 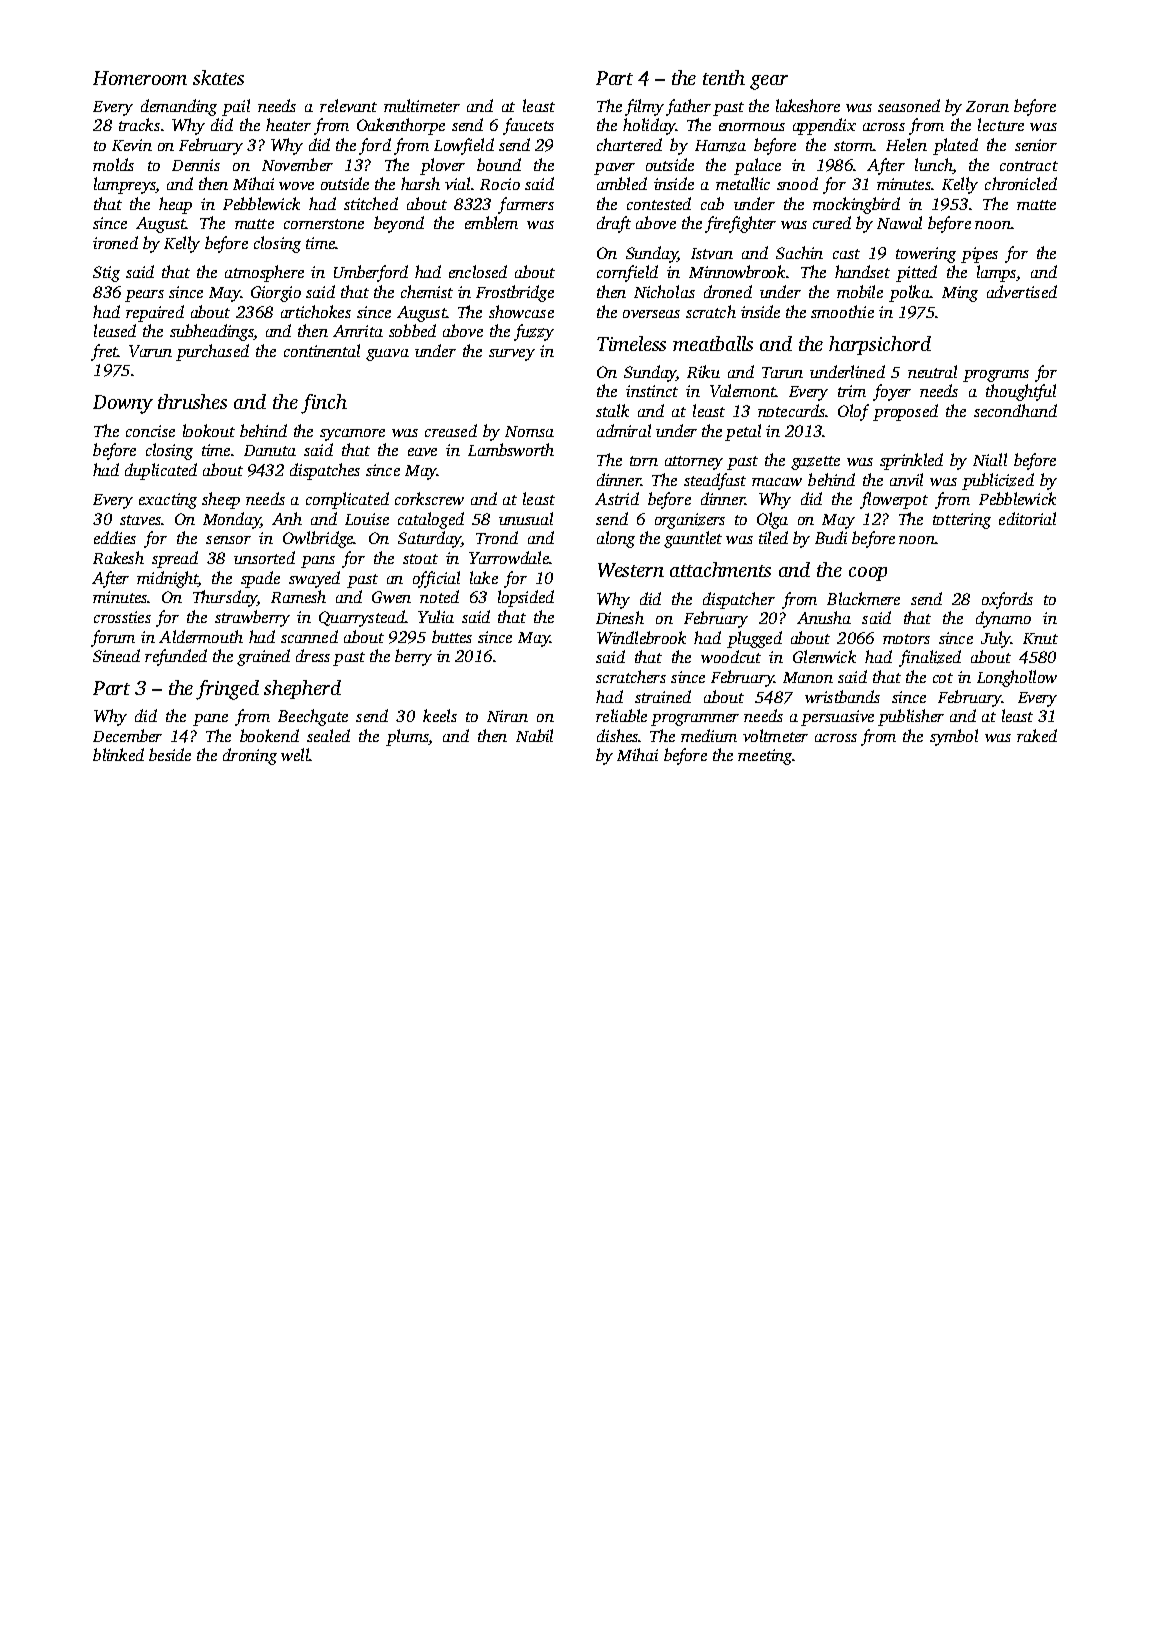 What do you see at coordinates (512, 355) in the page?
I see `survey` at bounding box center [512, 355].
